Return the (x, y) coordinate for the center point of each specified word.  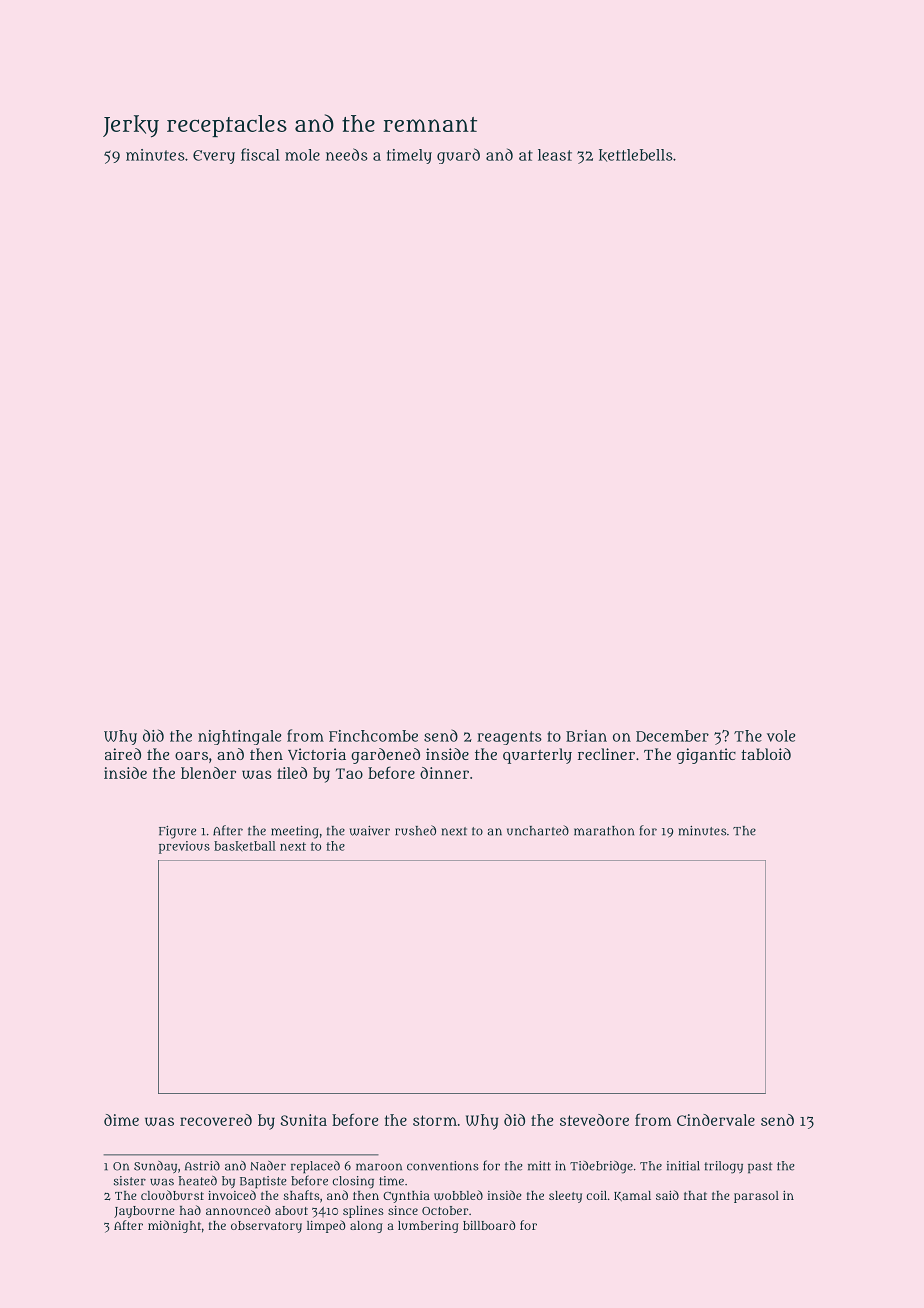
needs (347, 154)
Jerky (131, 126)
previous (184, 847)
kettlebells (636, 155)
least (555, 155)
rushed (415, 830)
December (672, 736)
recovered (216, 1120)
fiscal (260, 154)
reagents (509, 738)
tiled (292, 773)
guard (458, 156)
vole (781, 736)
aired (123, 754)
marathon (604, 831)
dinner (444, 773)
